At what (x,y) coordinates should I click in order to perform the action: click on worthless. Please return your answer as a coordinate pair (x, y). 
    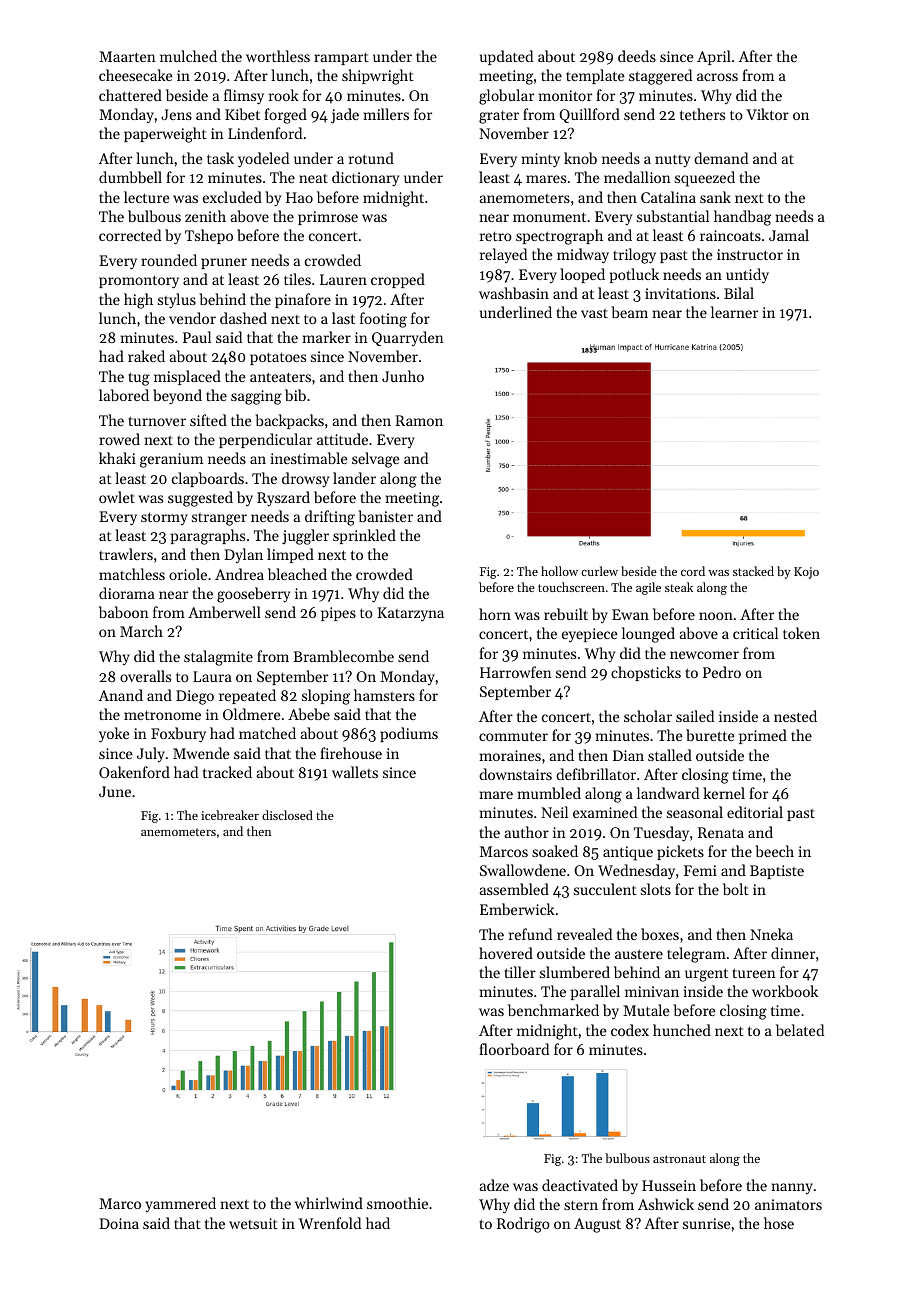
    Looking at the image, I should click on (278, 56).
